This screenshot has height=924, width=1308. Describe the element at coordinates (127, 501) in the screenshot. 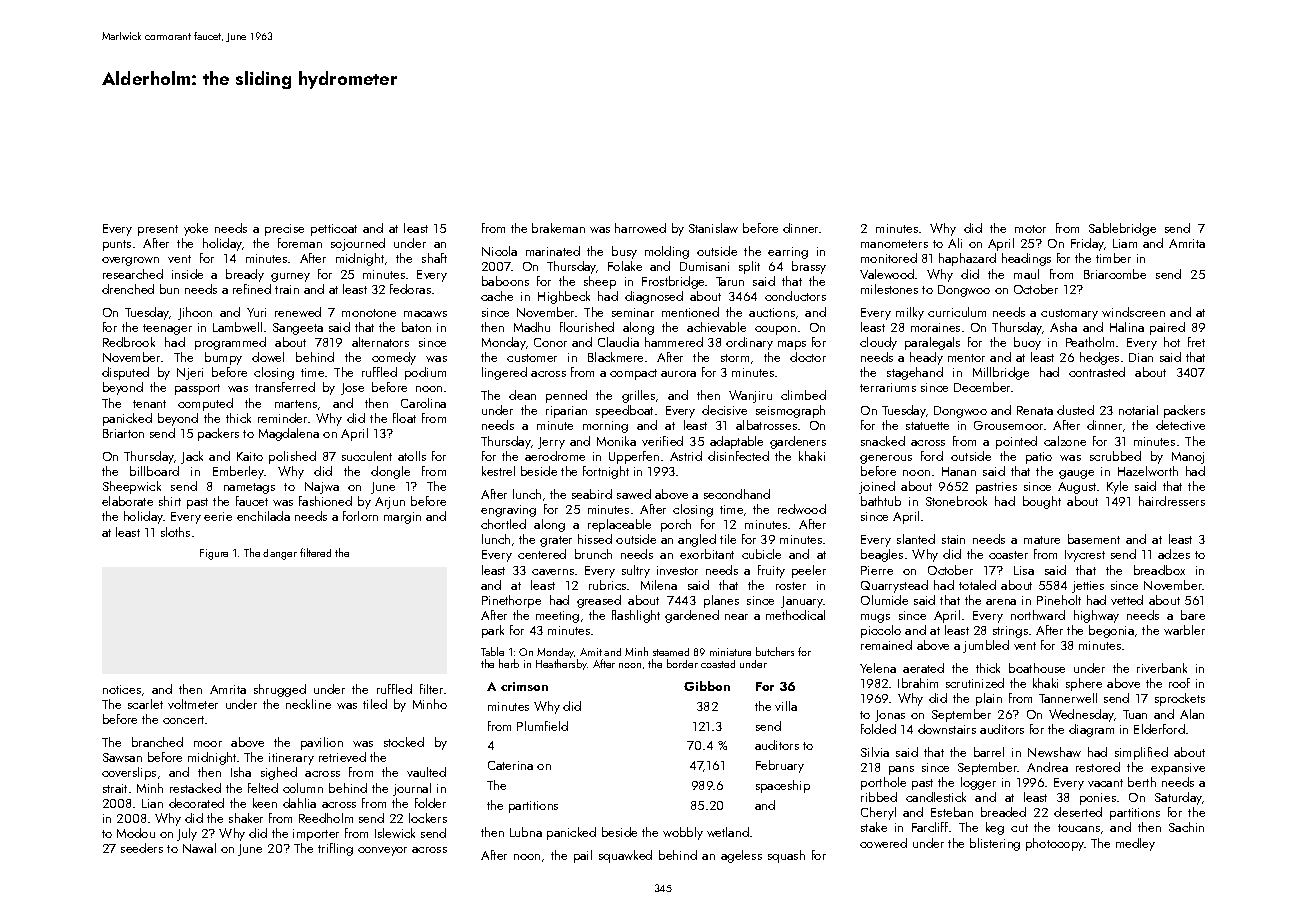

I see `elaborate` at that location.
